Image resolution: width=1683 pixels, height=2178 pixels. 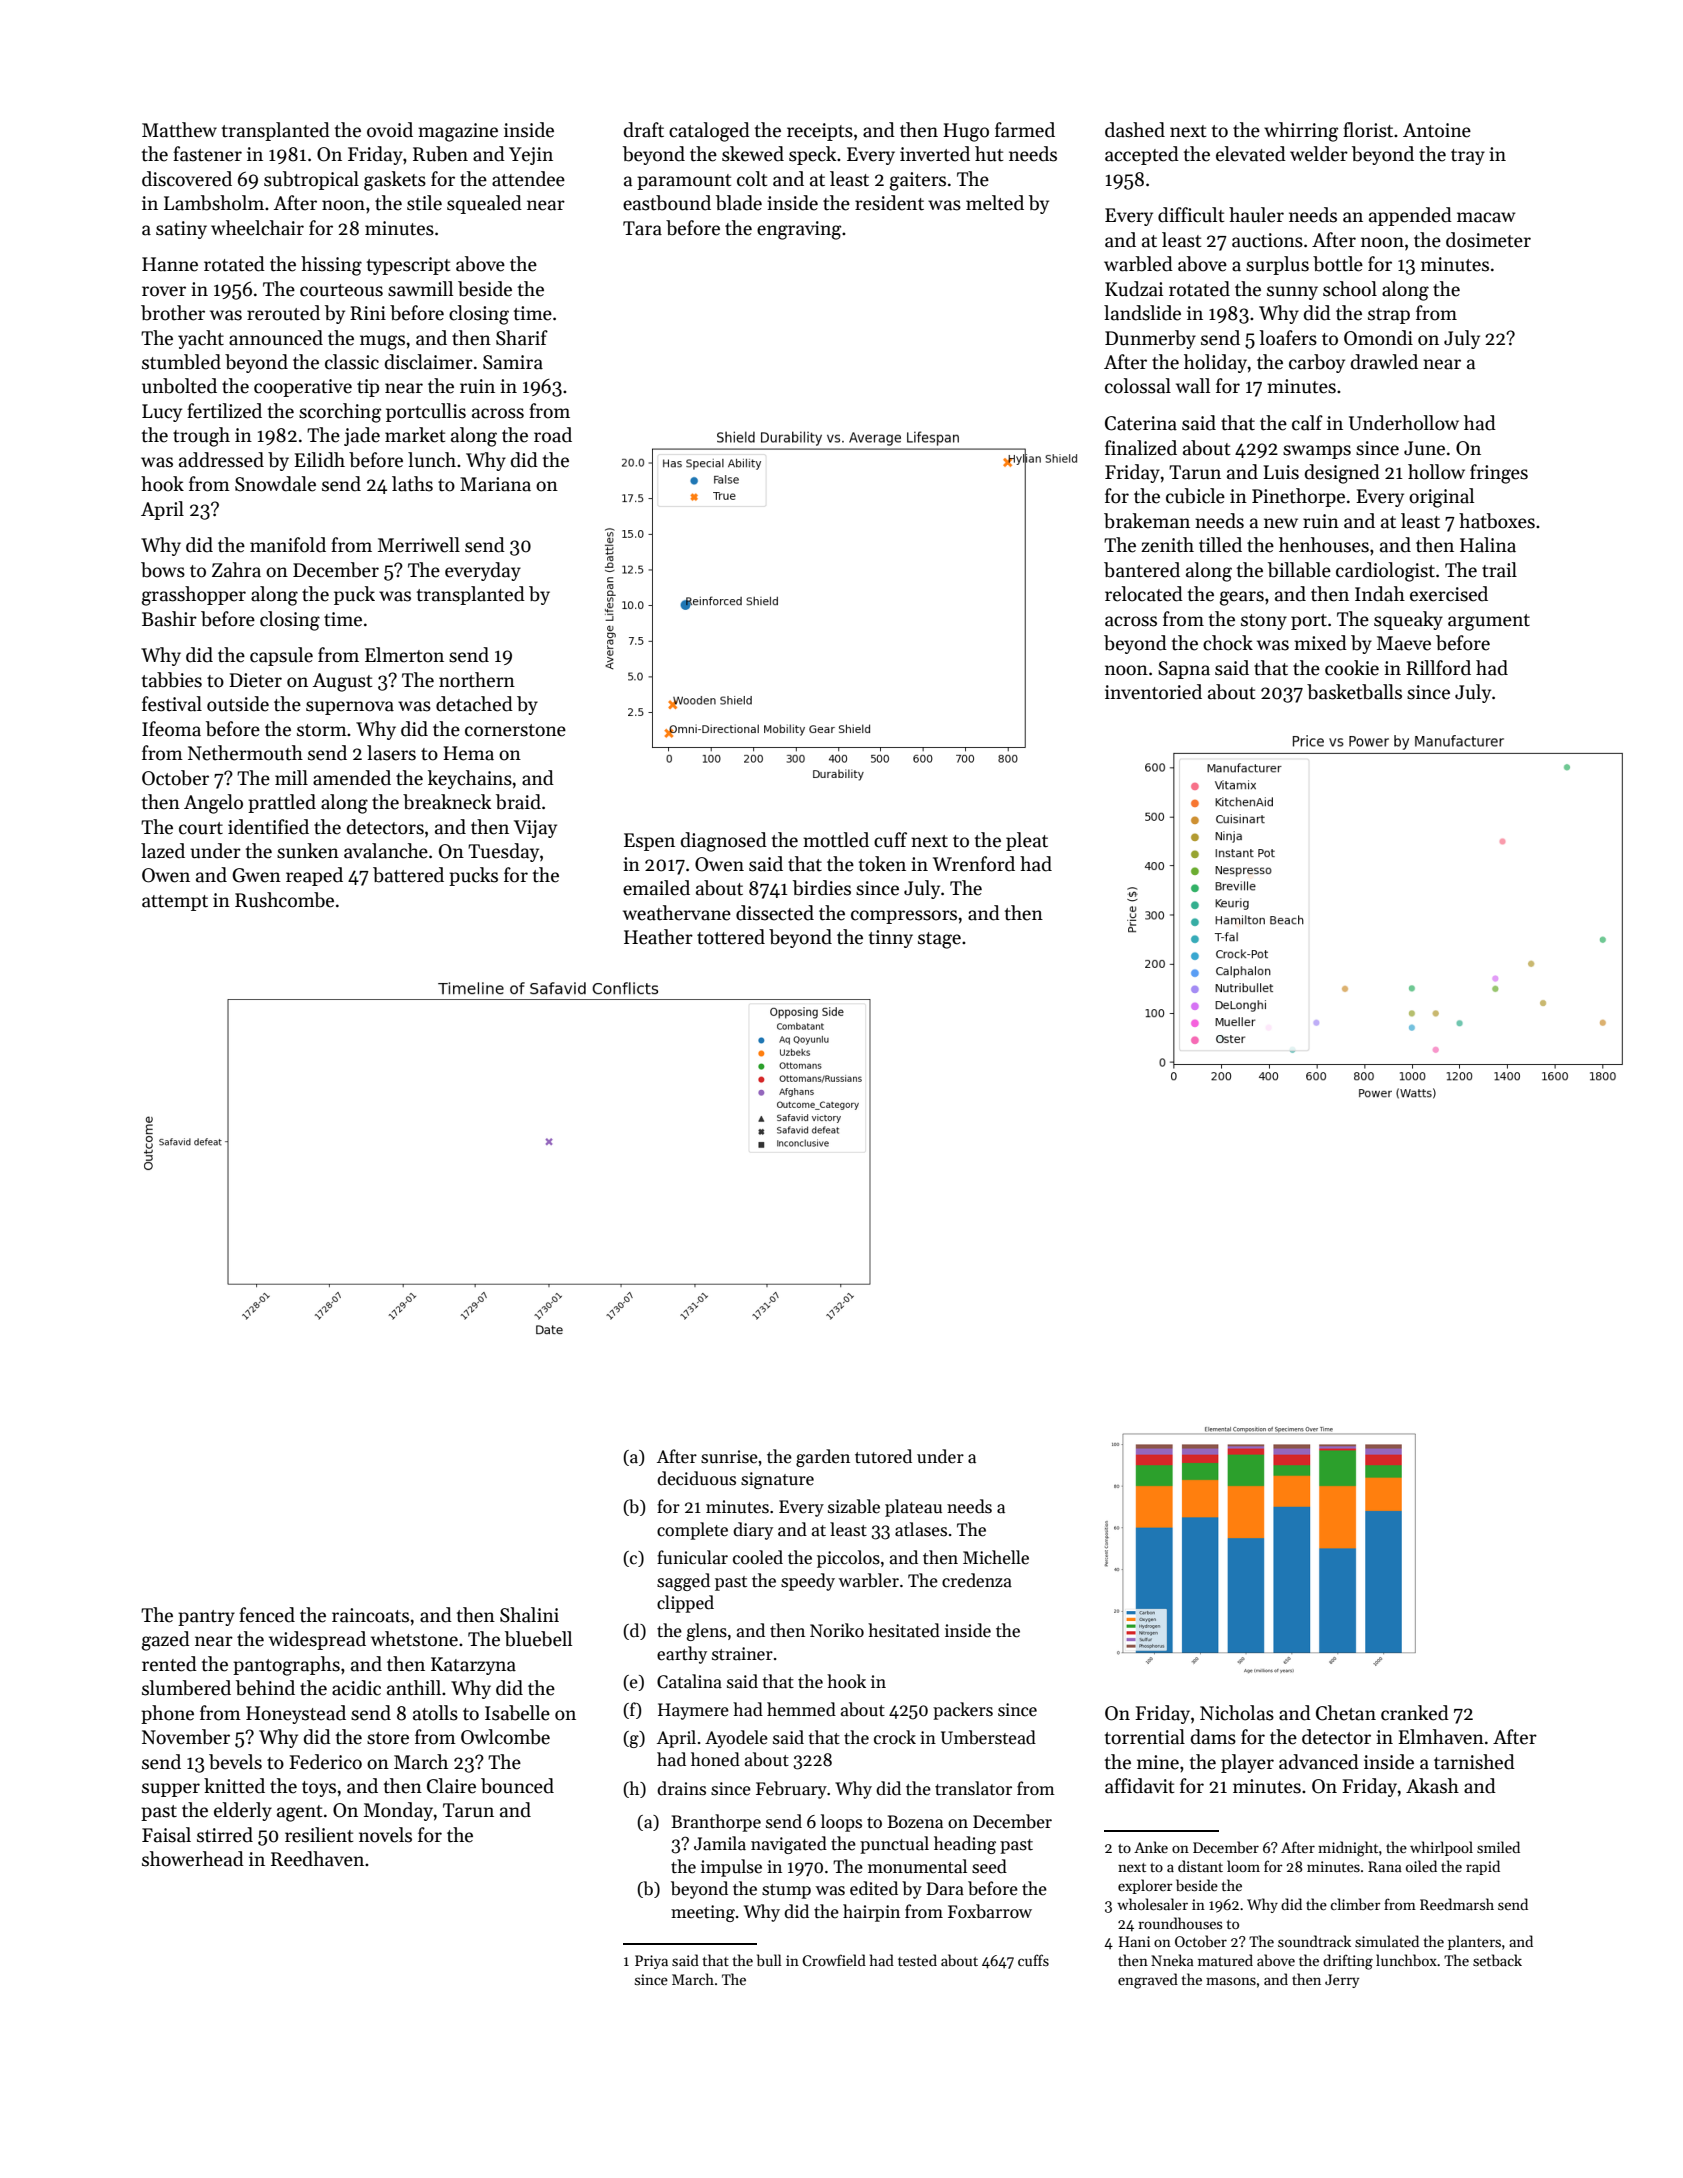 I want to click on Tara, so click(x=642, y=228).
